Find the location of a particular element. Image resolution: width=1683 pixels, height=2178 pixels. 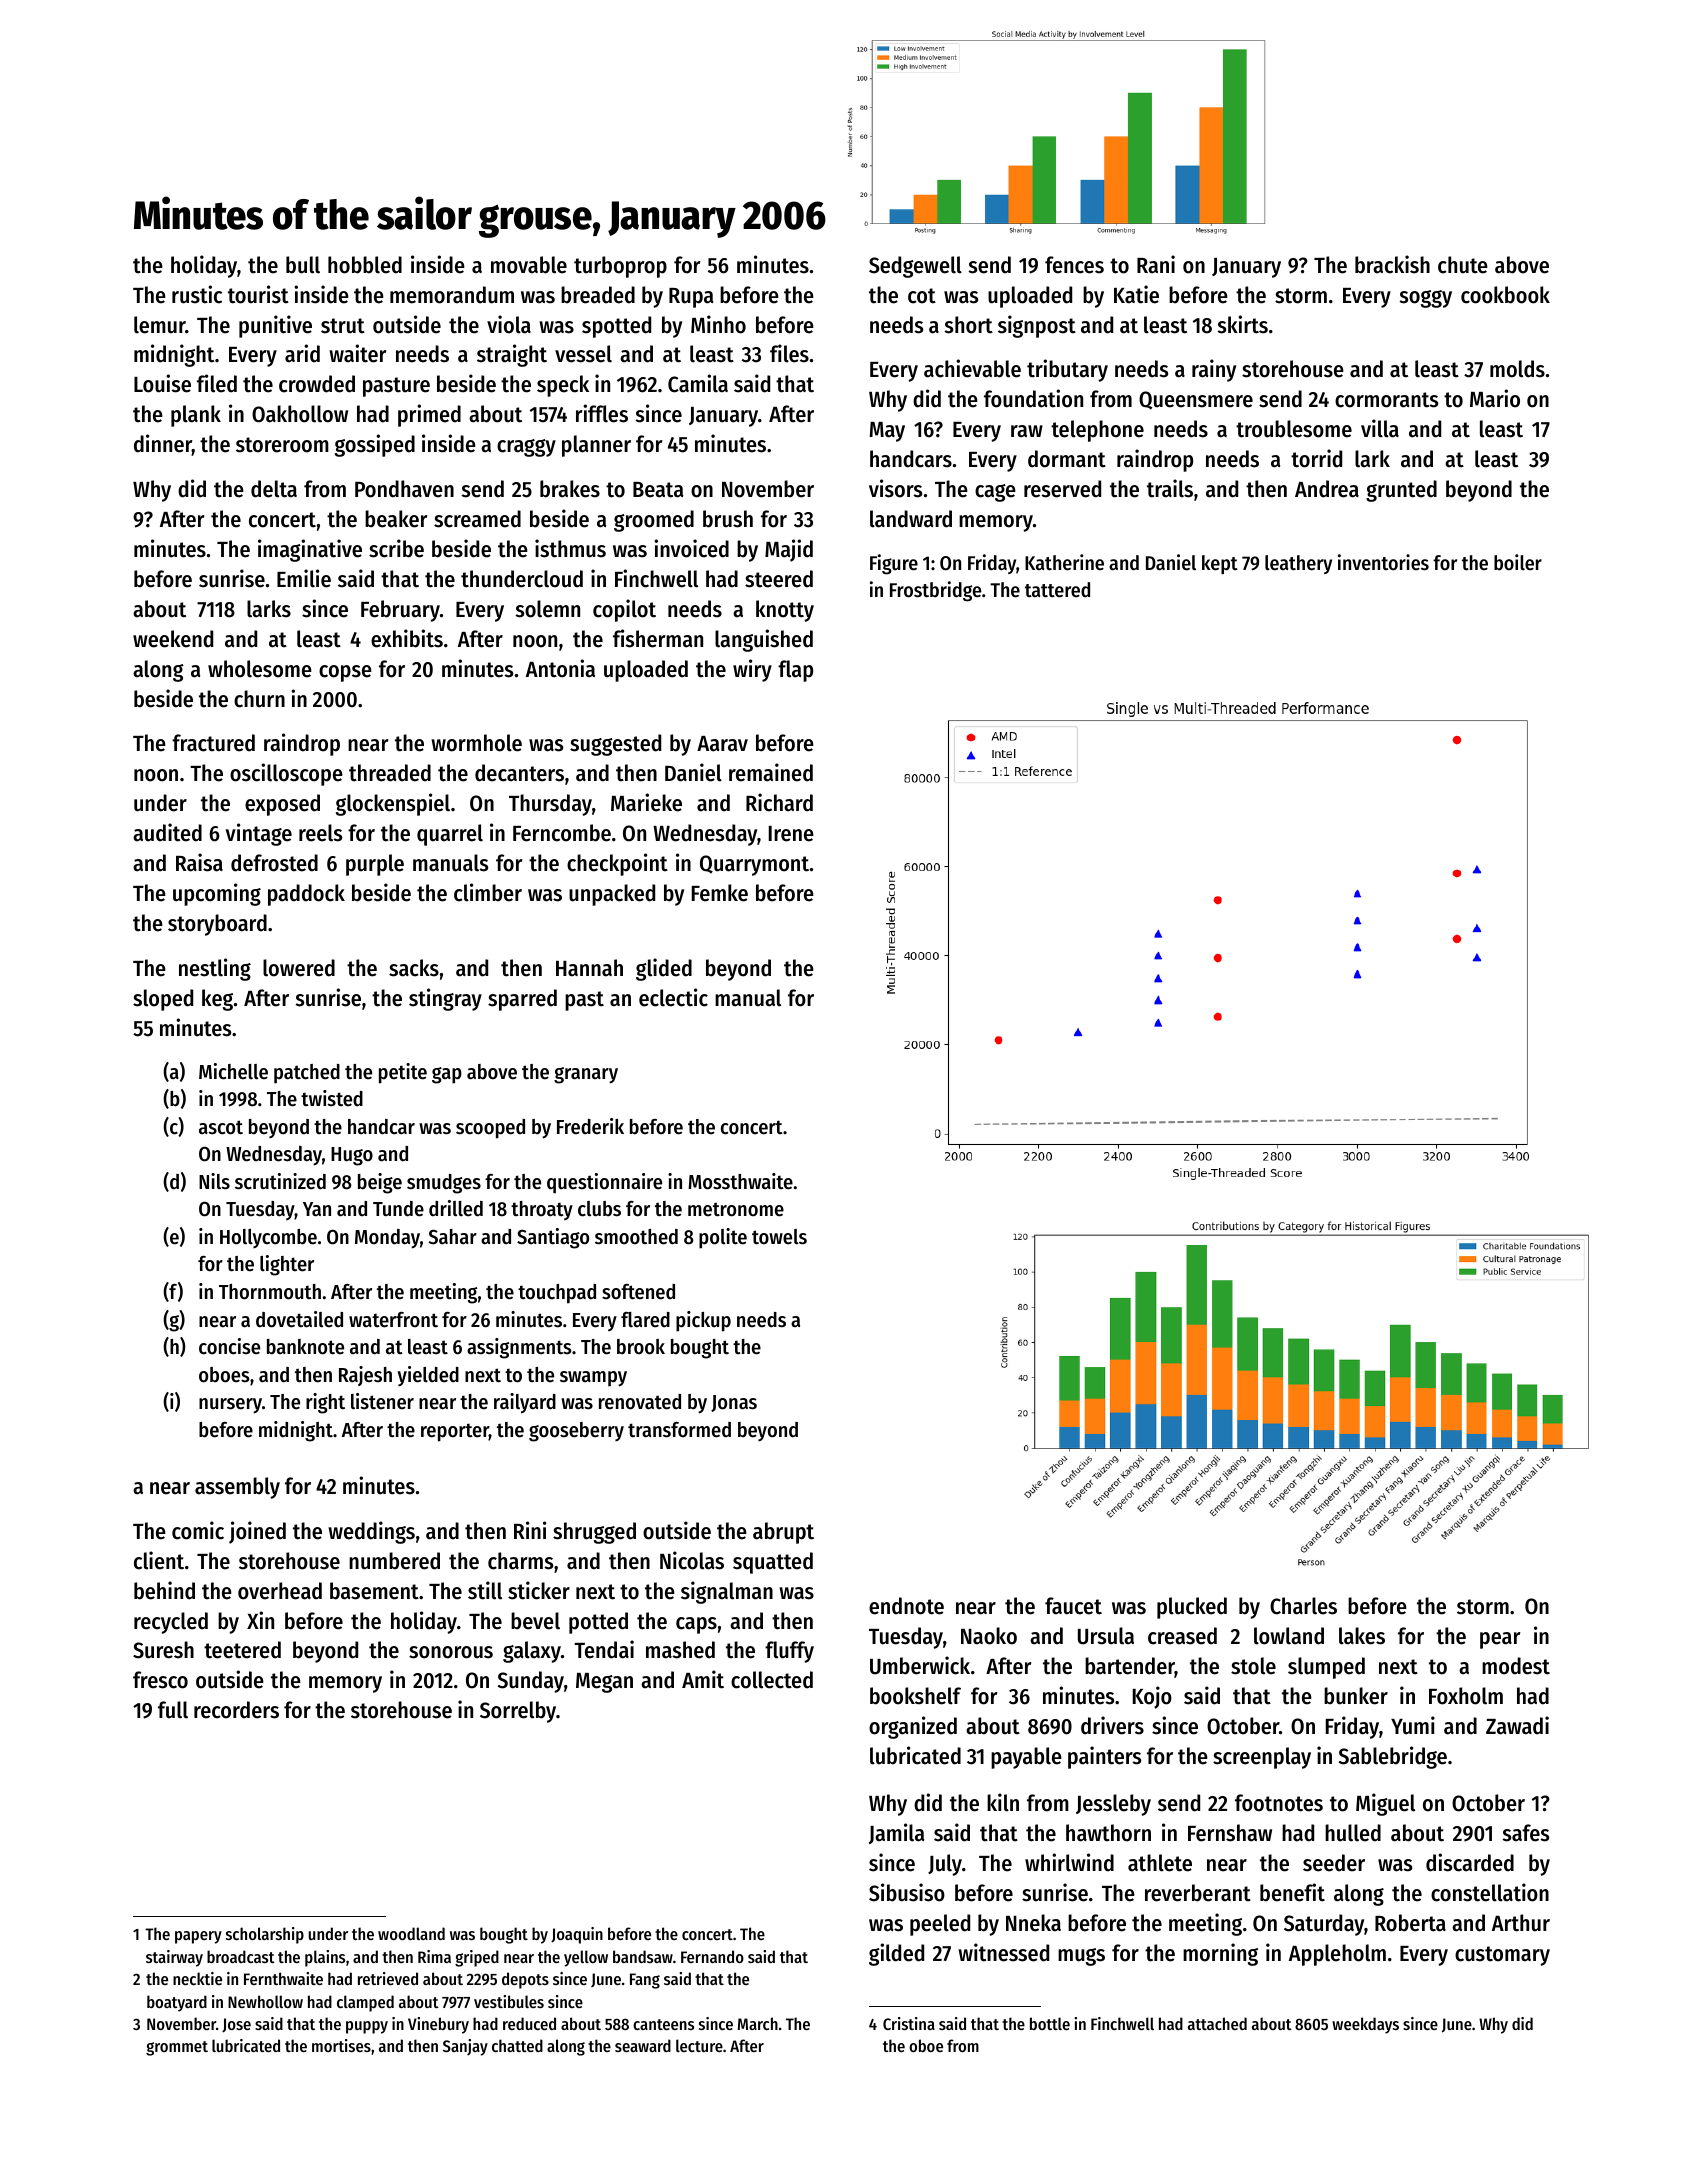

Irene is located at coordinates (791, 834).
